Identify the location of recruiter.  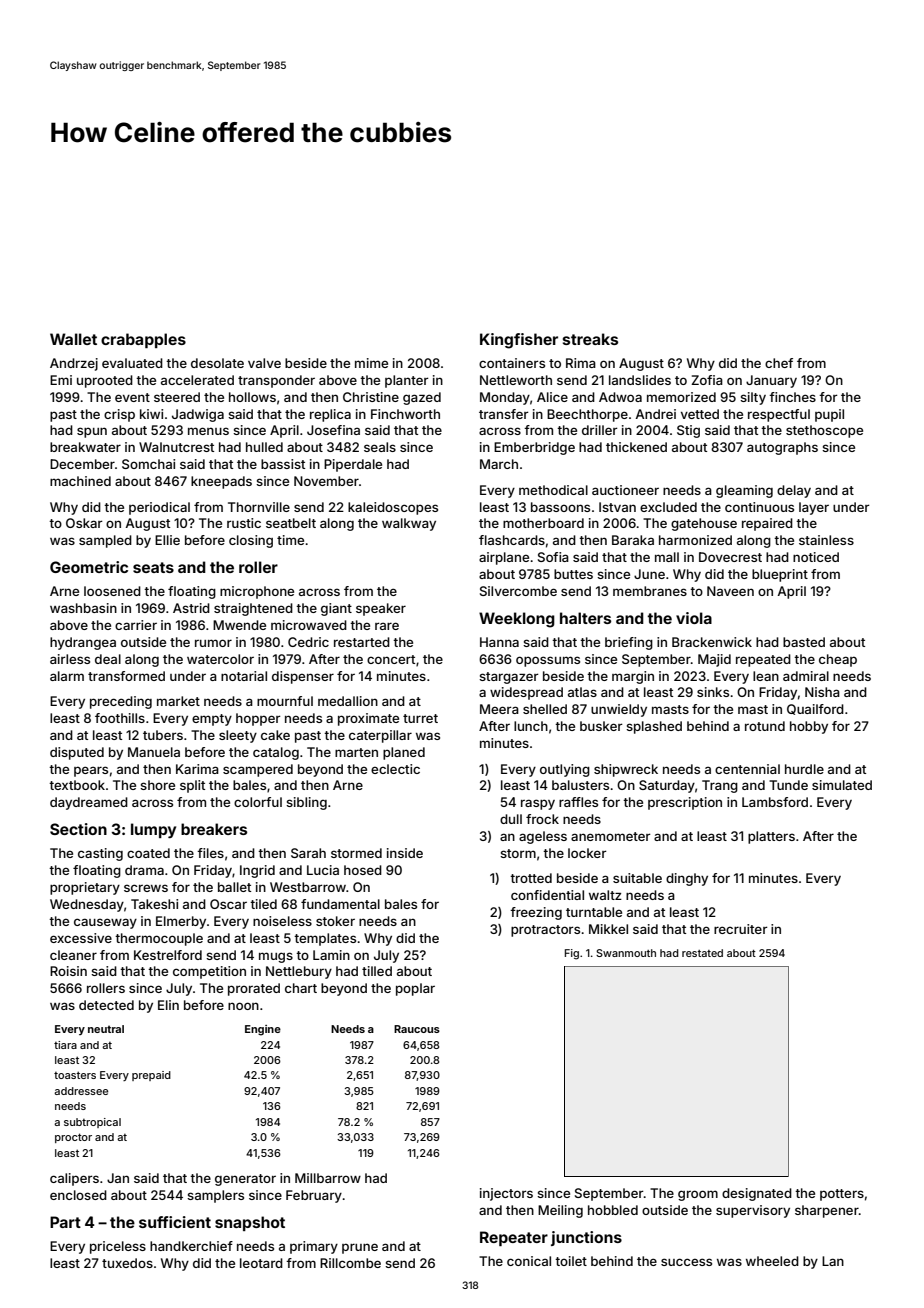
(741, 929).
